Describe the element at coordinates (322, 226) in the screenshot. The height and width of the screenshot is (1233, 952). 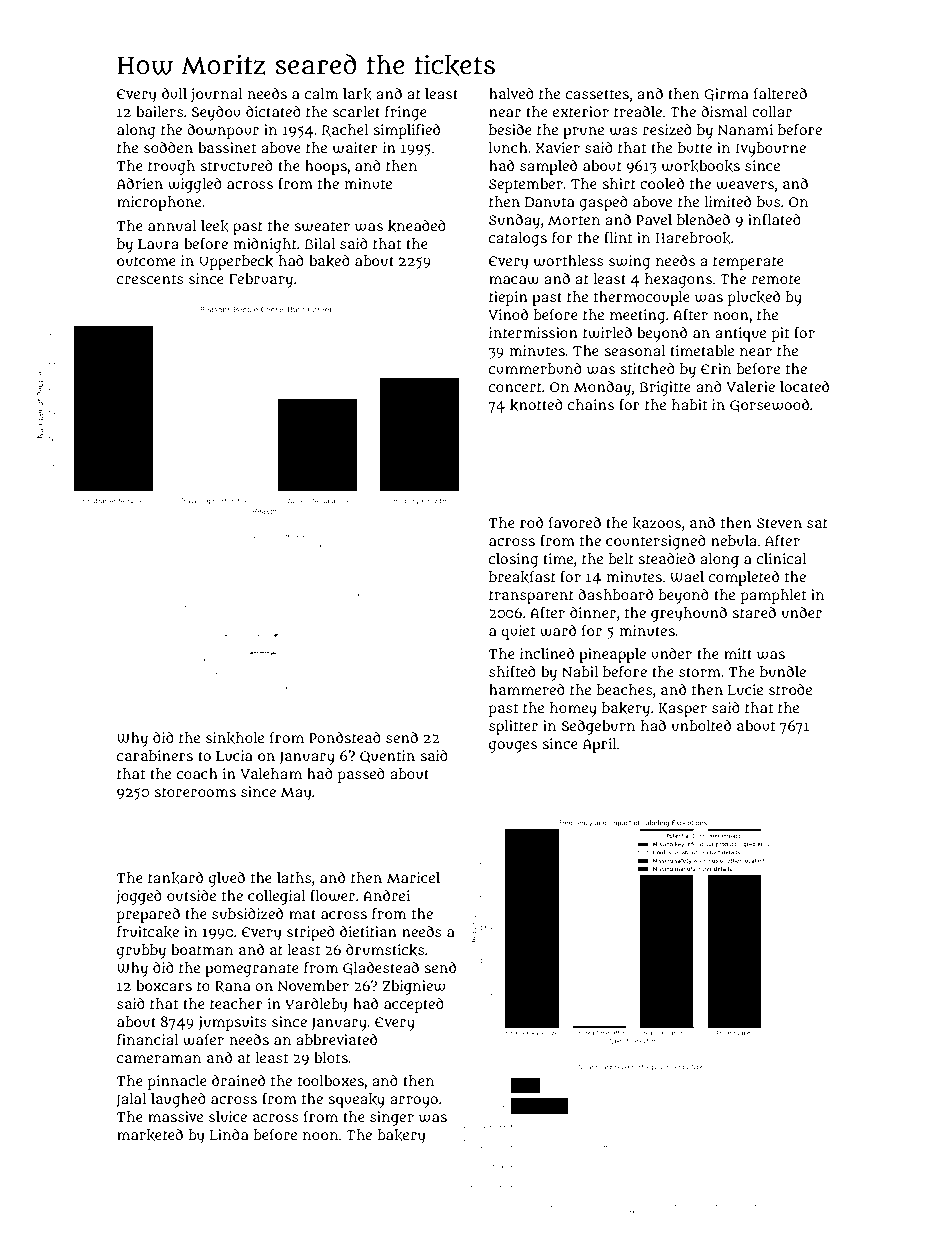
I see `sweater` at that location.
